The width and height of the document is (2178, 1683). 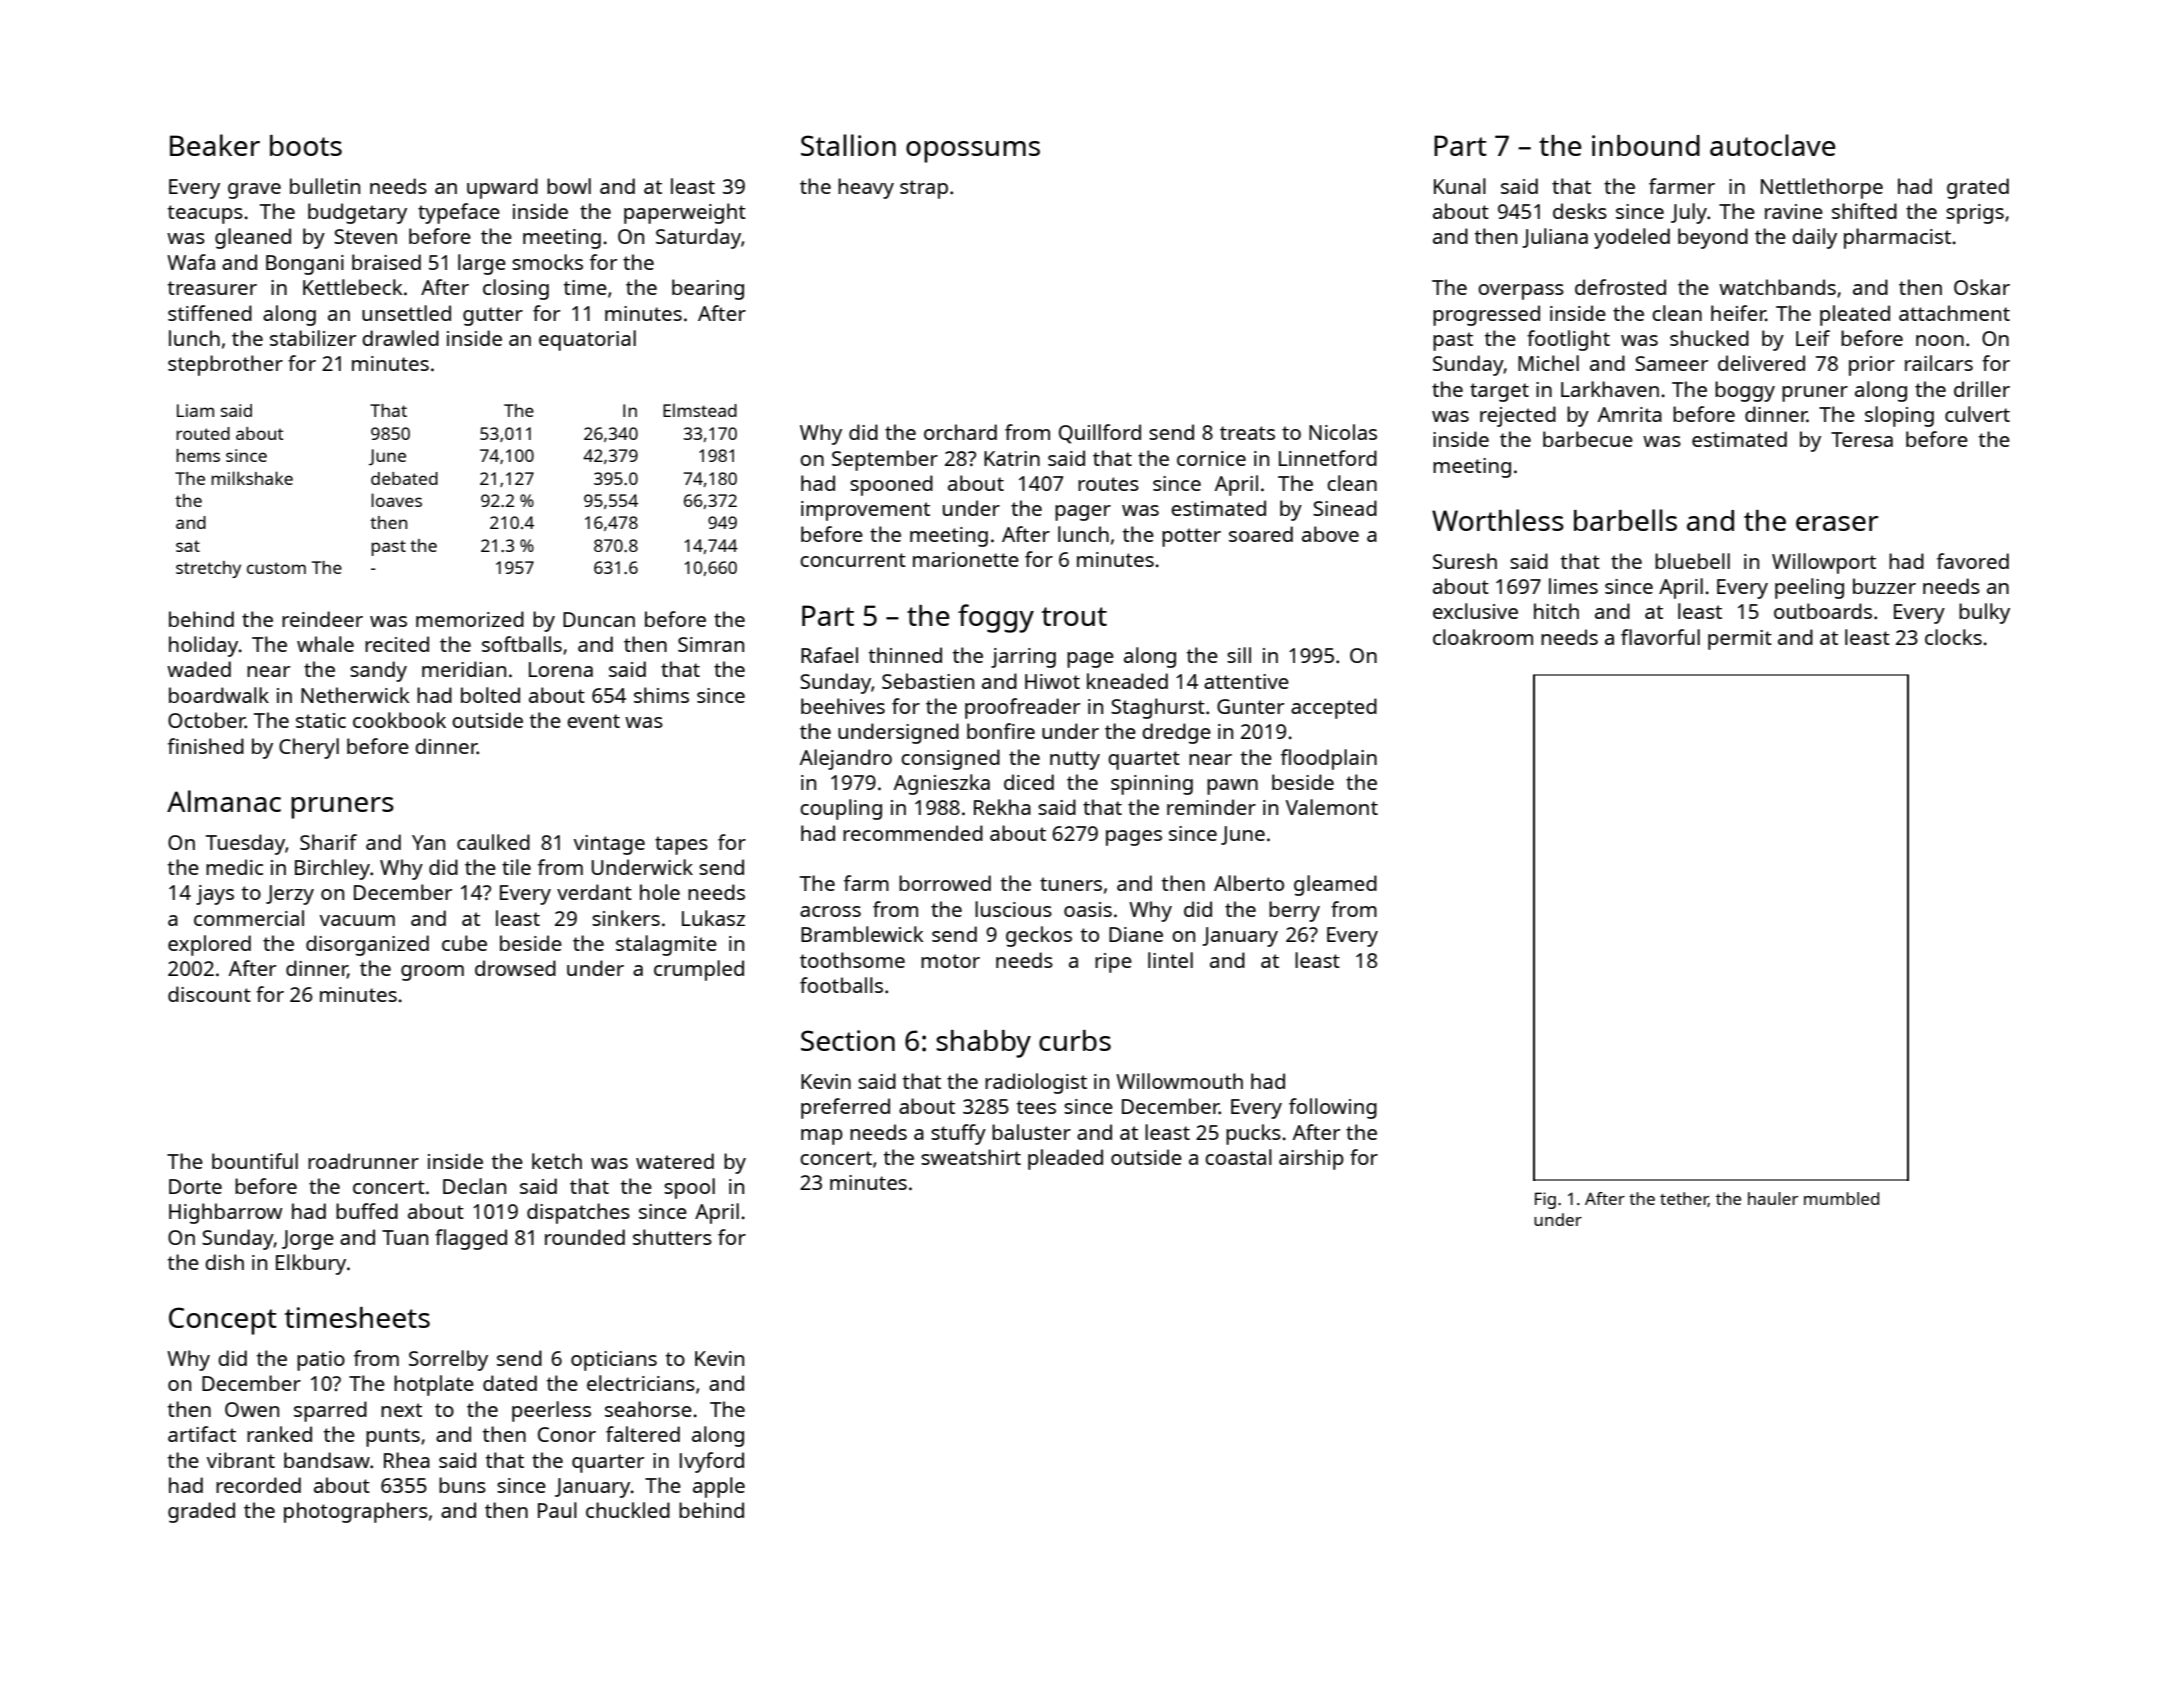 I want to click on watered, so click(x=675, y=1161).
